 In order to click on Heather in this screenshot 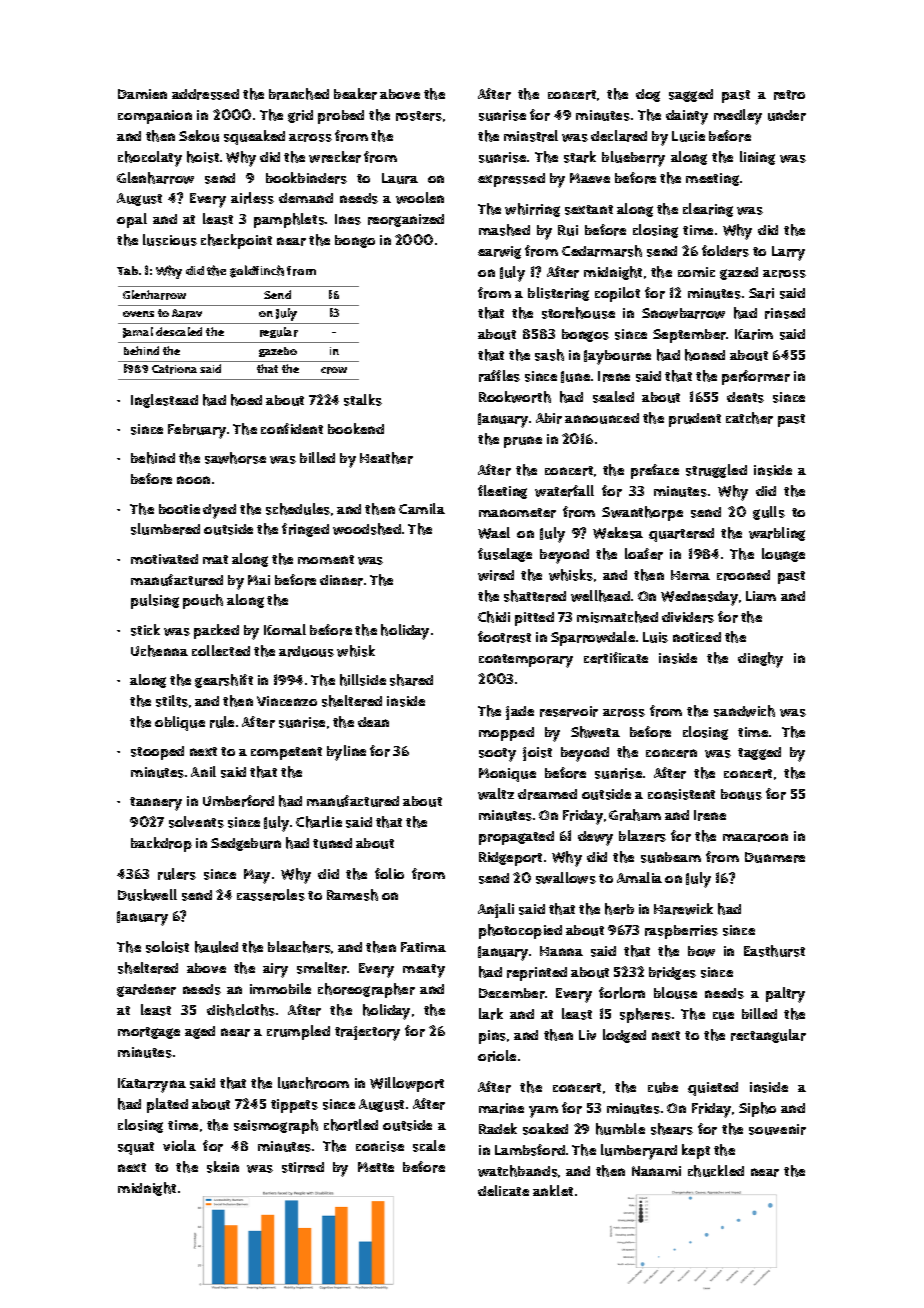, I will do `click(386, 458)`.
